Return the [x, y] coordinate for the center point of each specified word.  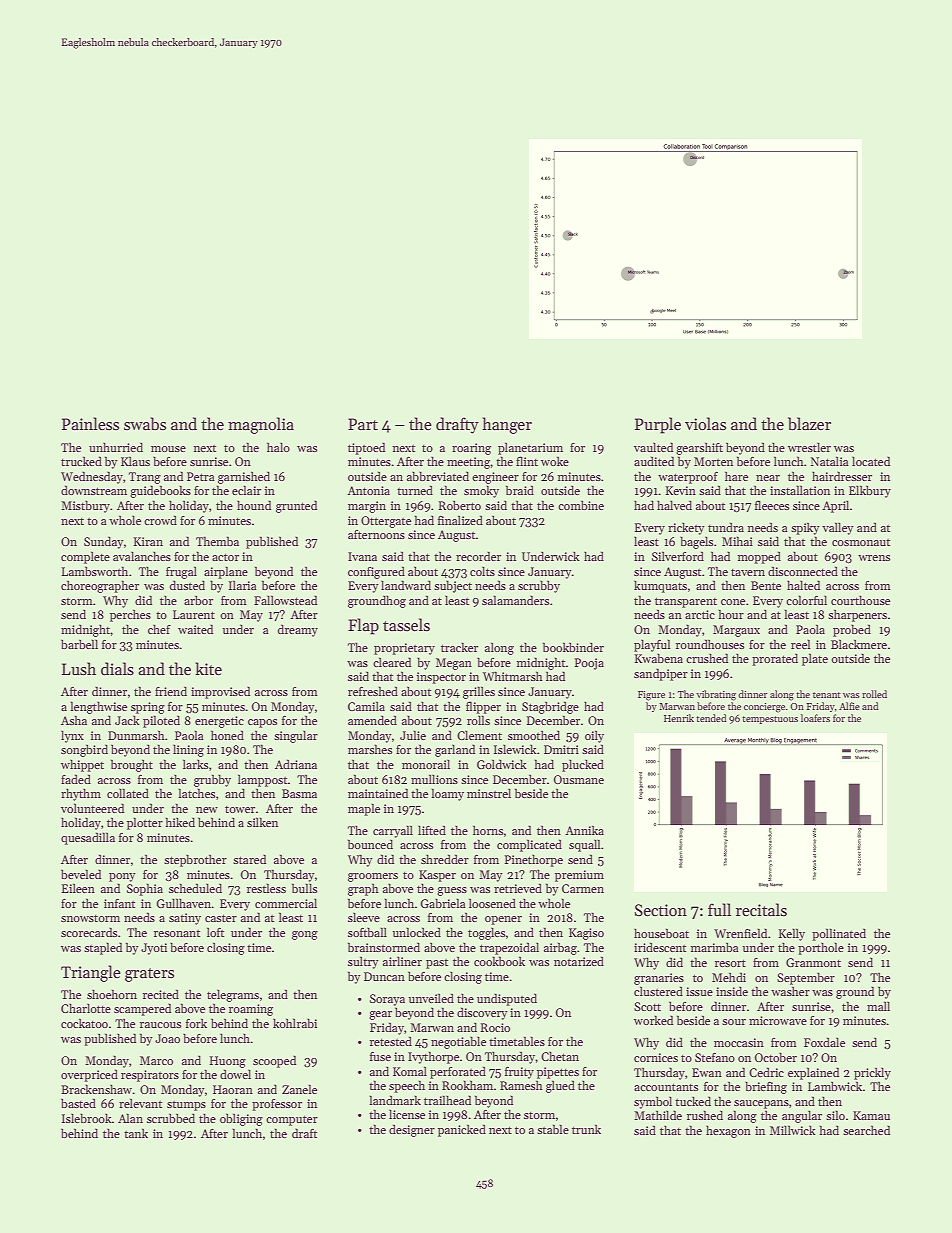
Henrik [679, 718]
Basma [299, 793]
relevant [140, 1103]
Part [363, 424]
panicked [462, 1130]
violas [705, 423]
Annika [584, 830]
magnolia [261, 425]
